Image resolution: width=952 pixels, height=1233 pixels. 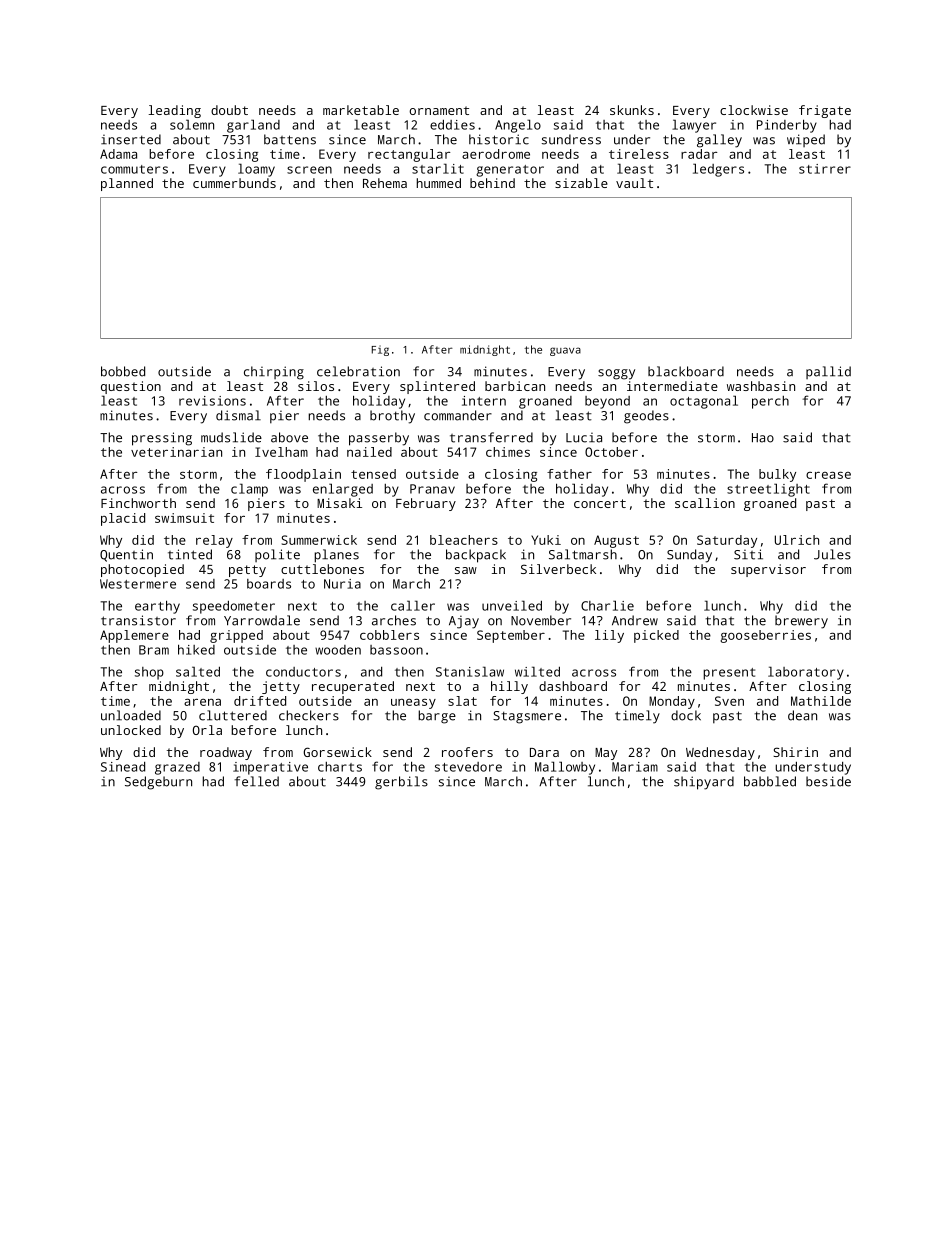 I want to click on doubt, so click(x=229, y=110).
